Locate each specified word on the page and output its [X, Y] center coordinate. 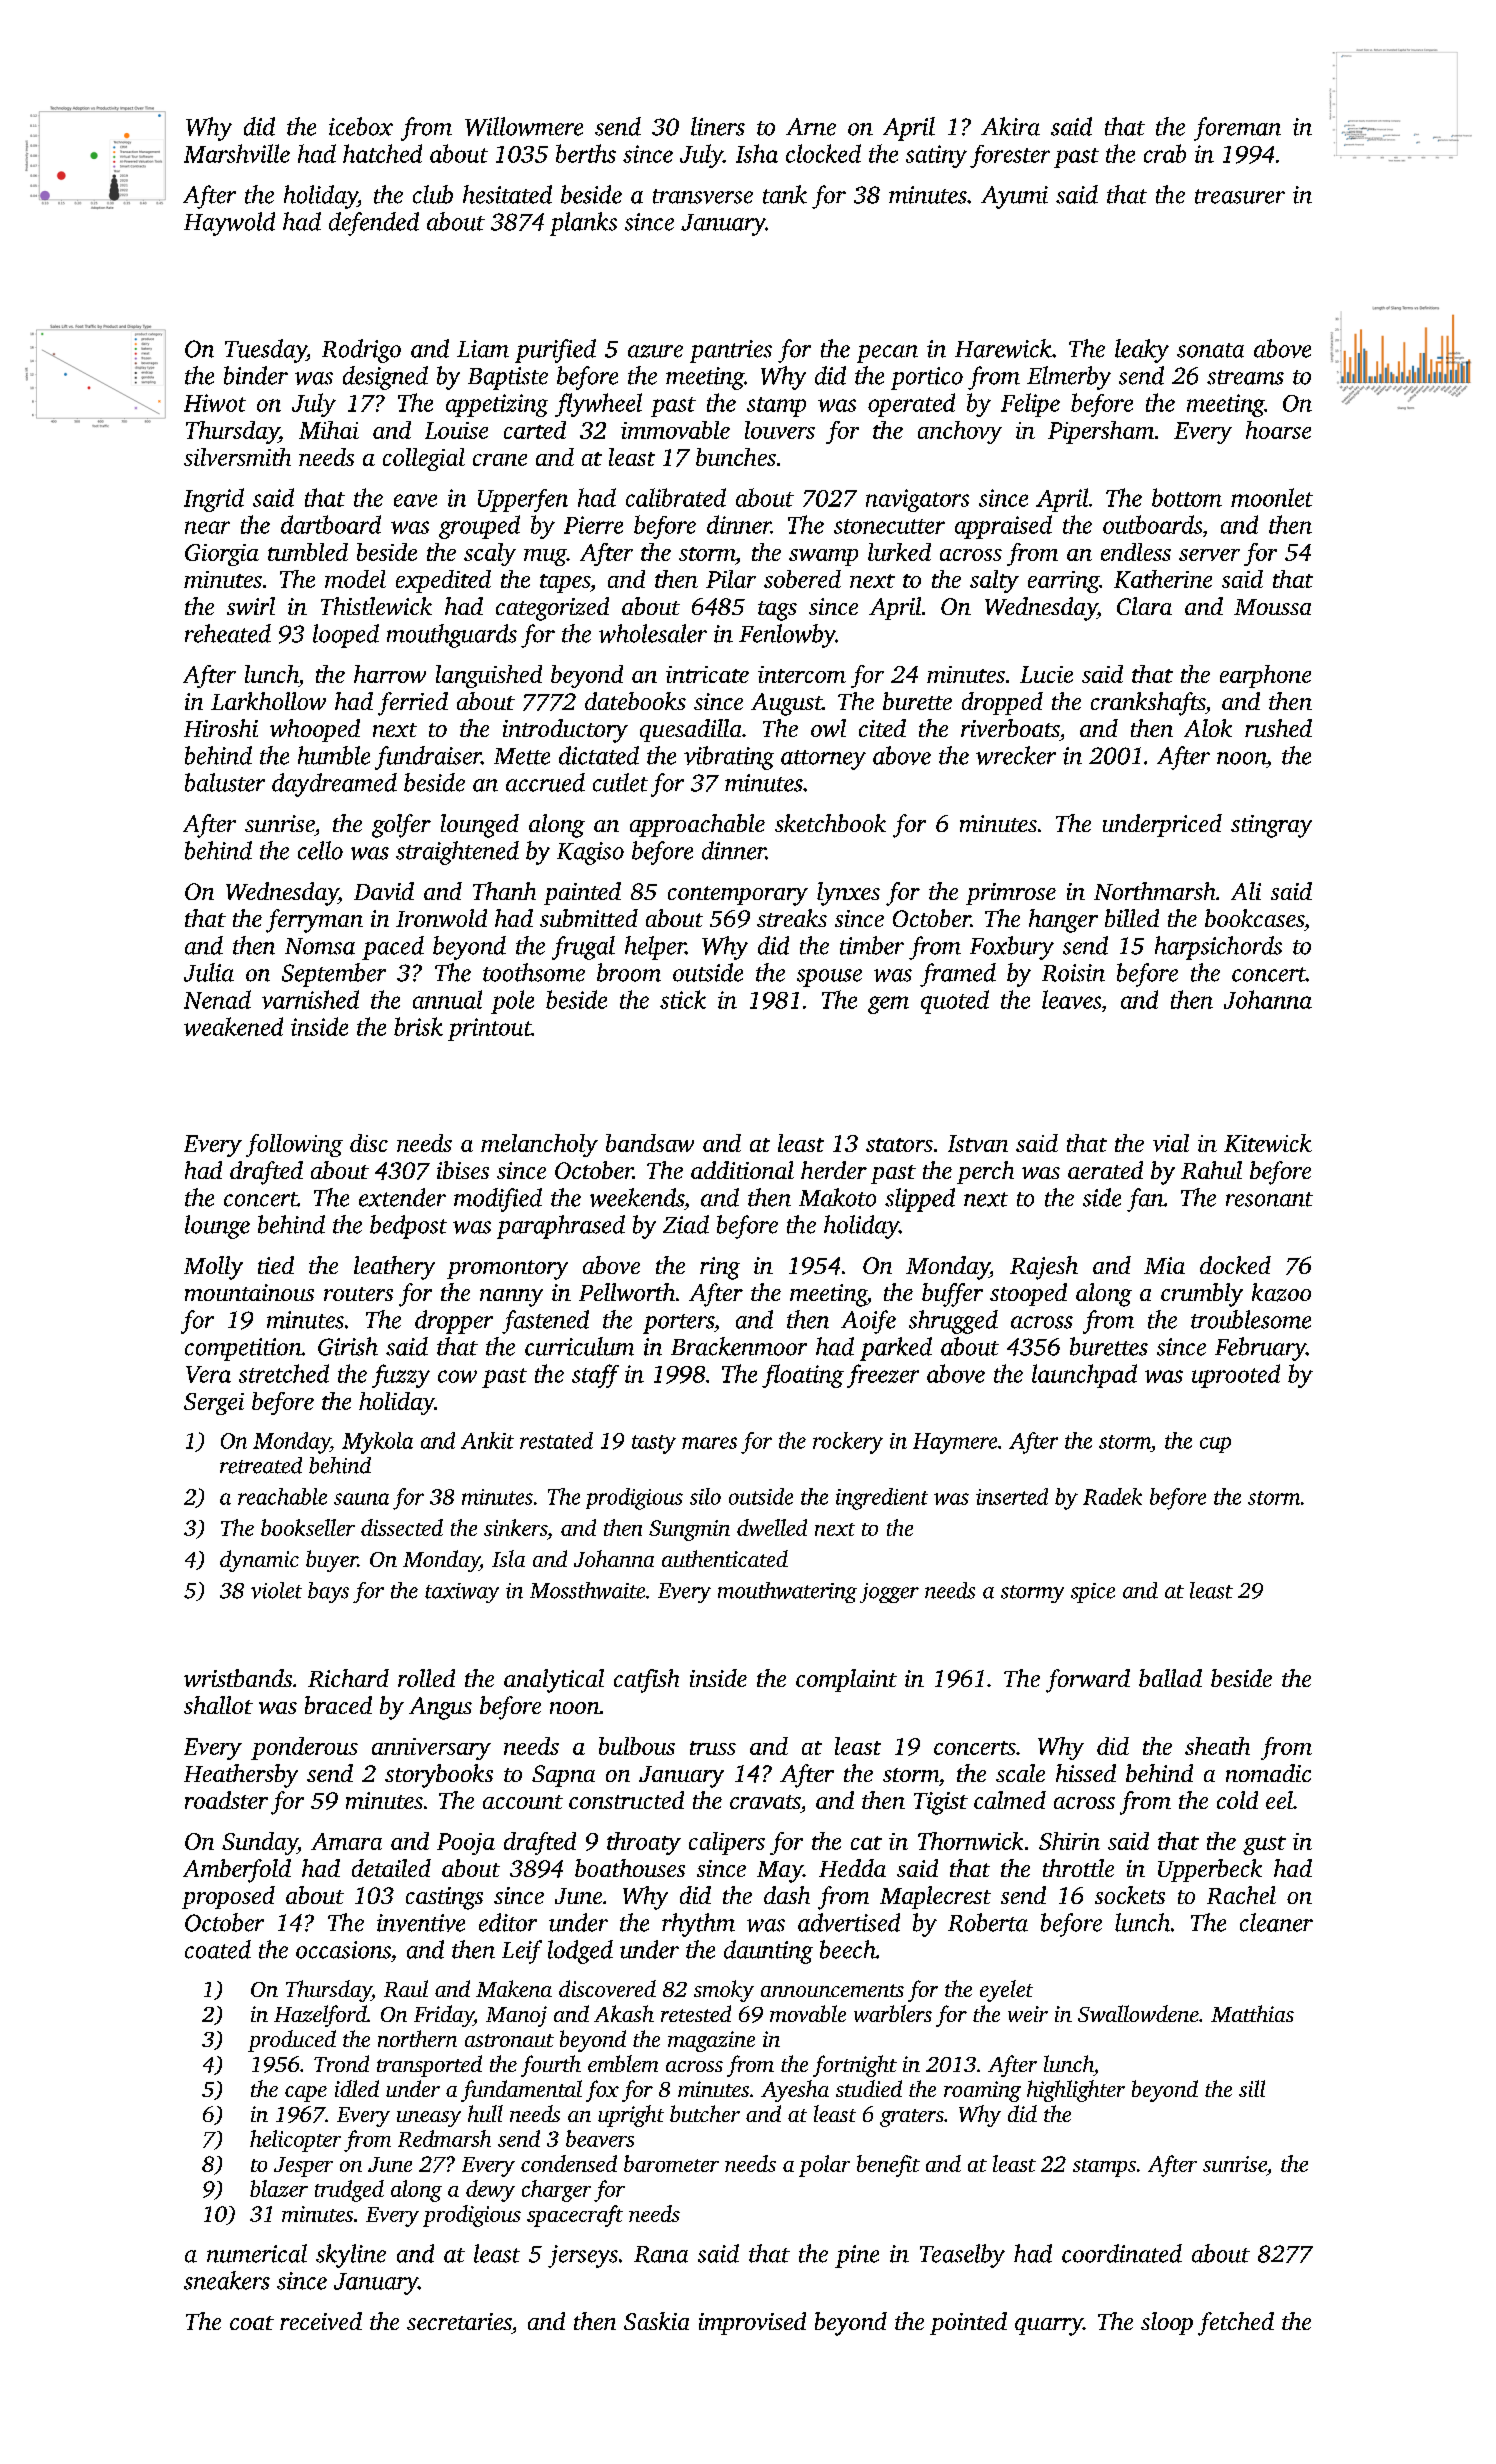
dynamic [259, 1561]
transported [429, 2066]
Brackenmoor [739, 1346]
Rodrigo [361, 351]
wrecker [1016, 755]
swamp [823, 557]
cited [882, 728]
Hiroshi [221, 728]
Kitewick [1268, 1143]
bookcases [1254, 918]
